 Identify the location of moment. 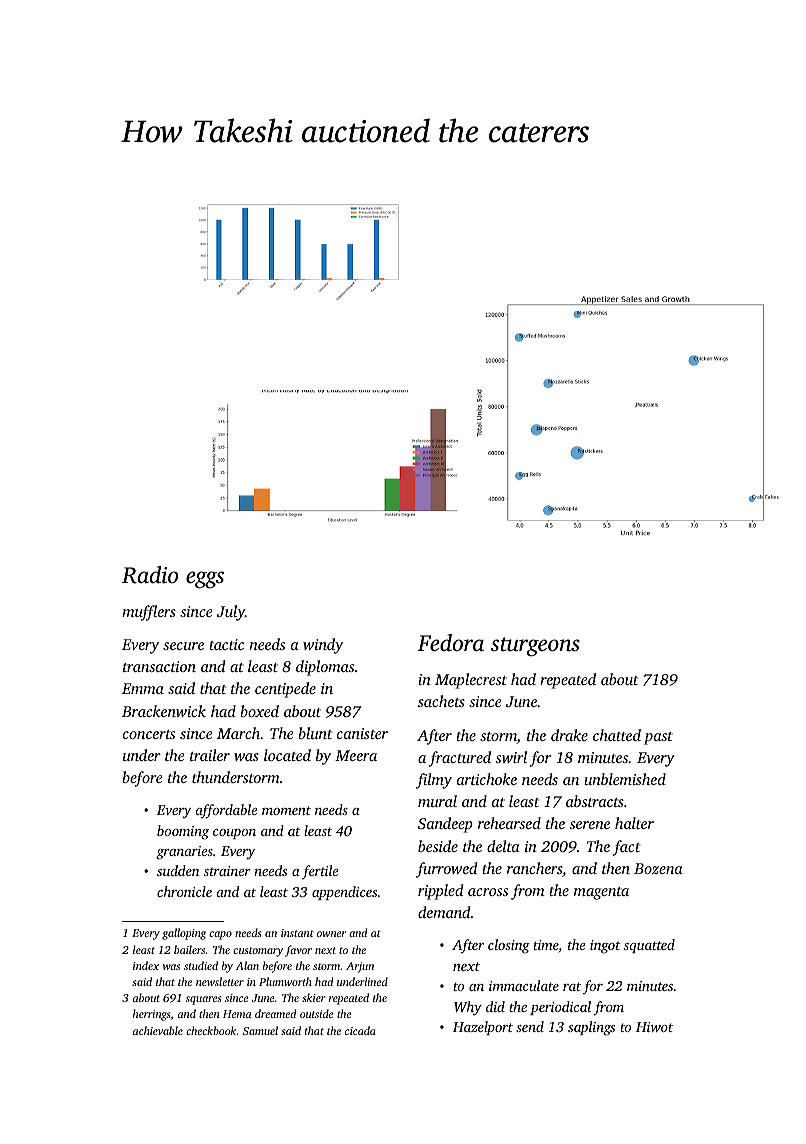
(286, 810).
